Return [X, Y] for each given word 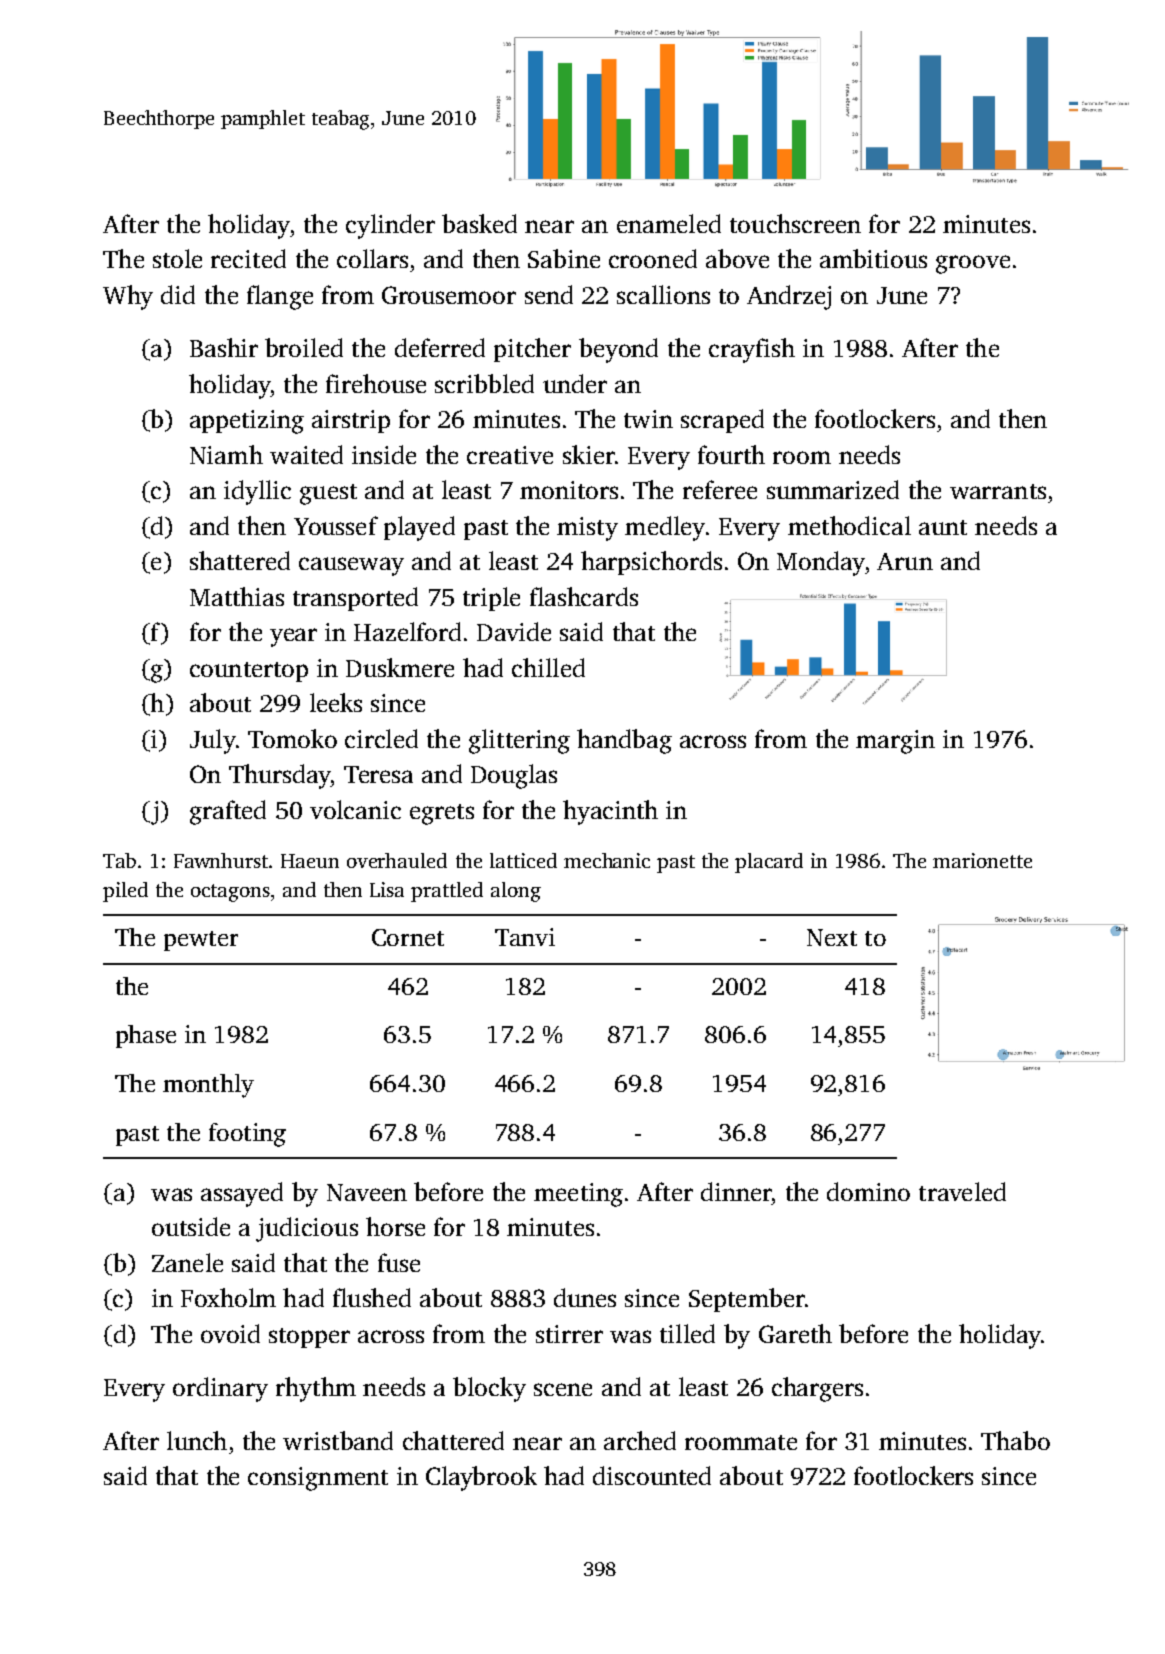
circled [381, 738]
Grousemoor [449, 295]
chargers [817, 1389]
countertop [249, 672]
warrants [998, 491]
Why [128, 297]
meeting [578, 1195]
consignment [318, 1479]
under [575, 383]
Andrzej [789, 297]
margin [895, 742]
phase [146, 1036]
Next [832, 937]
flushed [372, 1297]
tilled [687, 1333]
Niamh [226, 454]
